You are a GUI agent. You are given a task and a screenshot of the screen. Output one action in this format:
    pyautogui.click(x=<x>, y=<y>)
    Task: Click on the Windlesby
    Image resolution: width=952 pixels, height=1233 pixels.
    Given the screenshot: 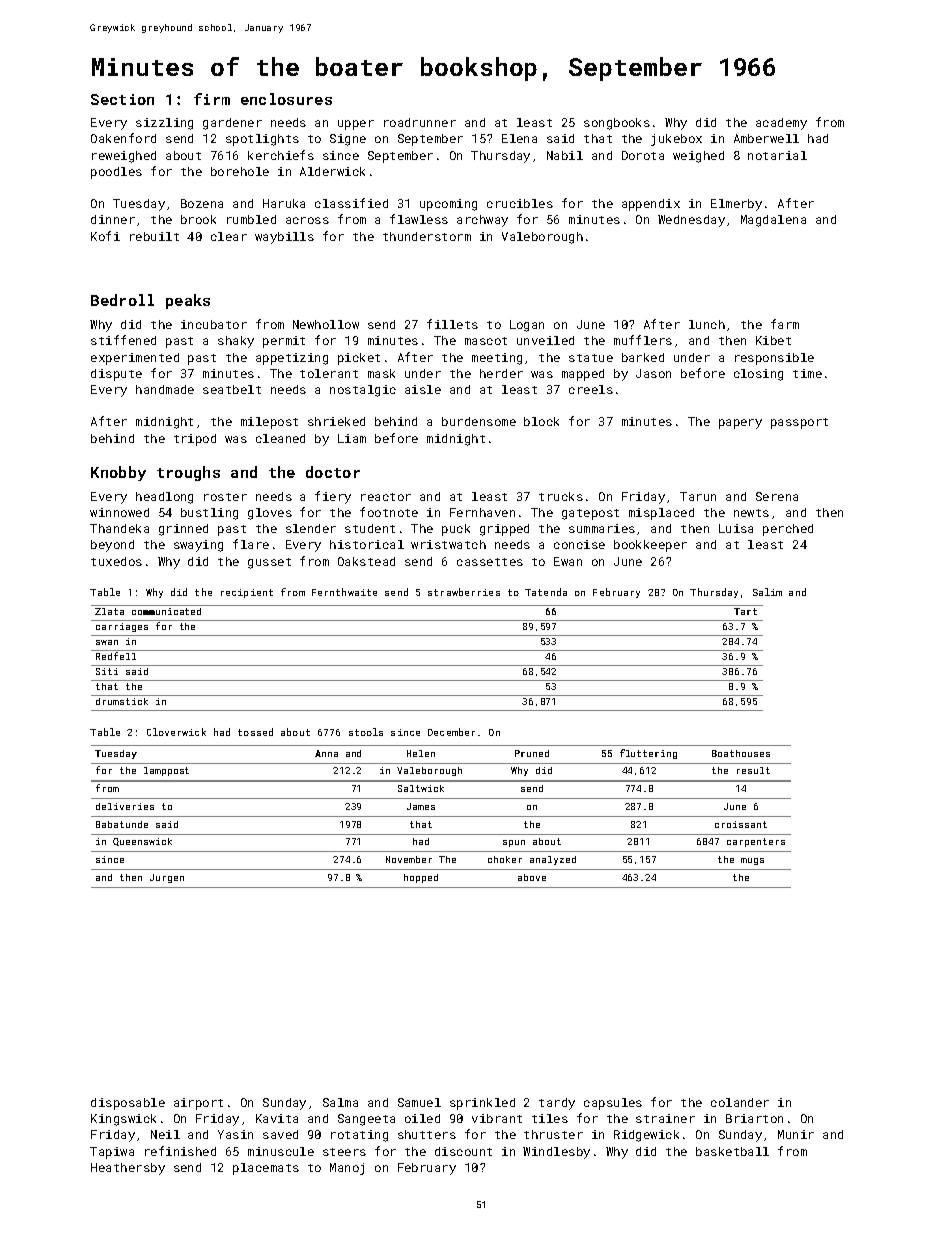 What is the action you would take?
    pyautogui.click(x=556, y=1153)
